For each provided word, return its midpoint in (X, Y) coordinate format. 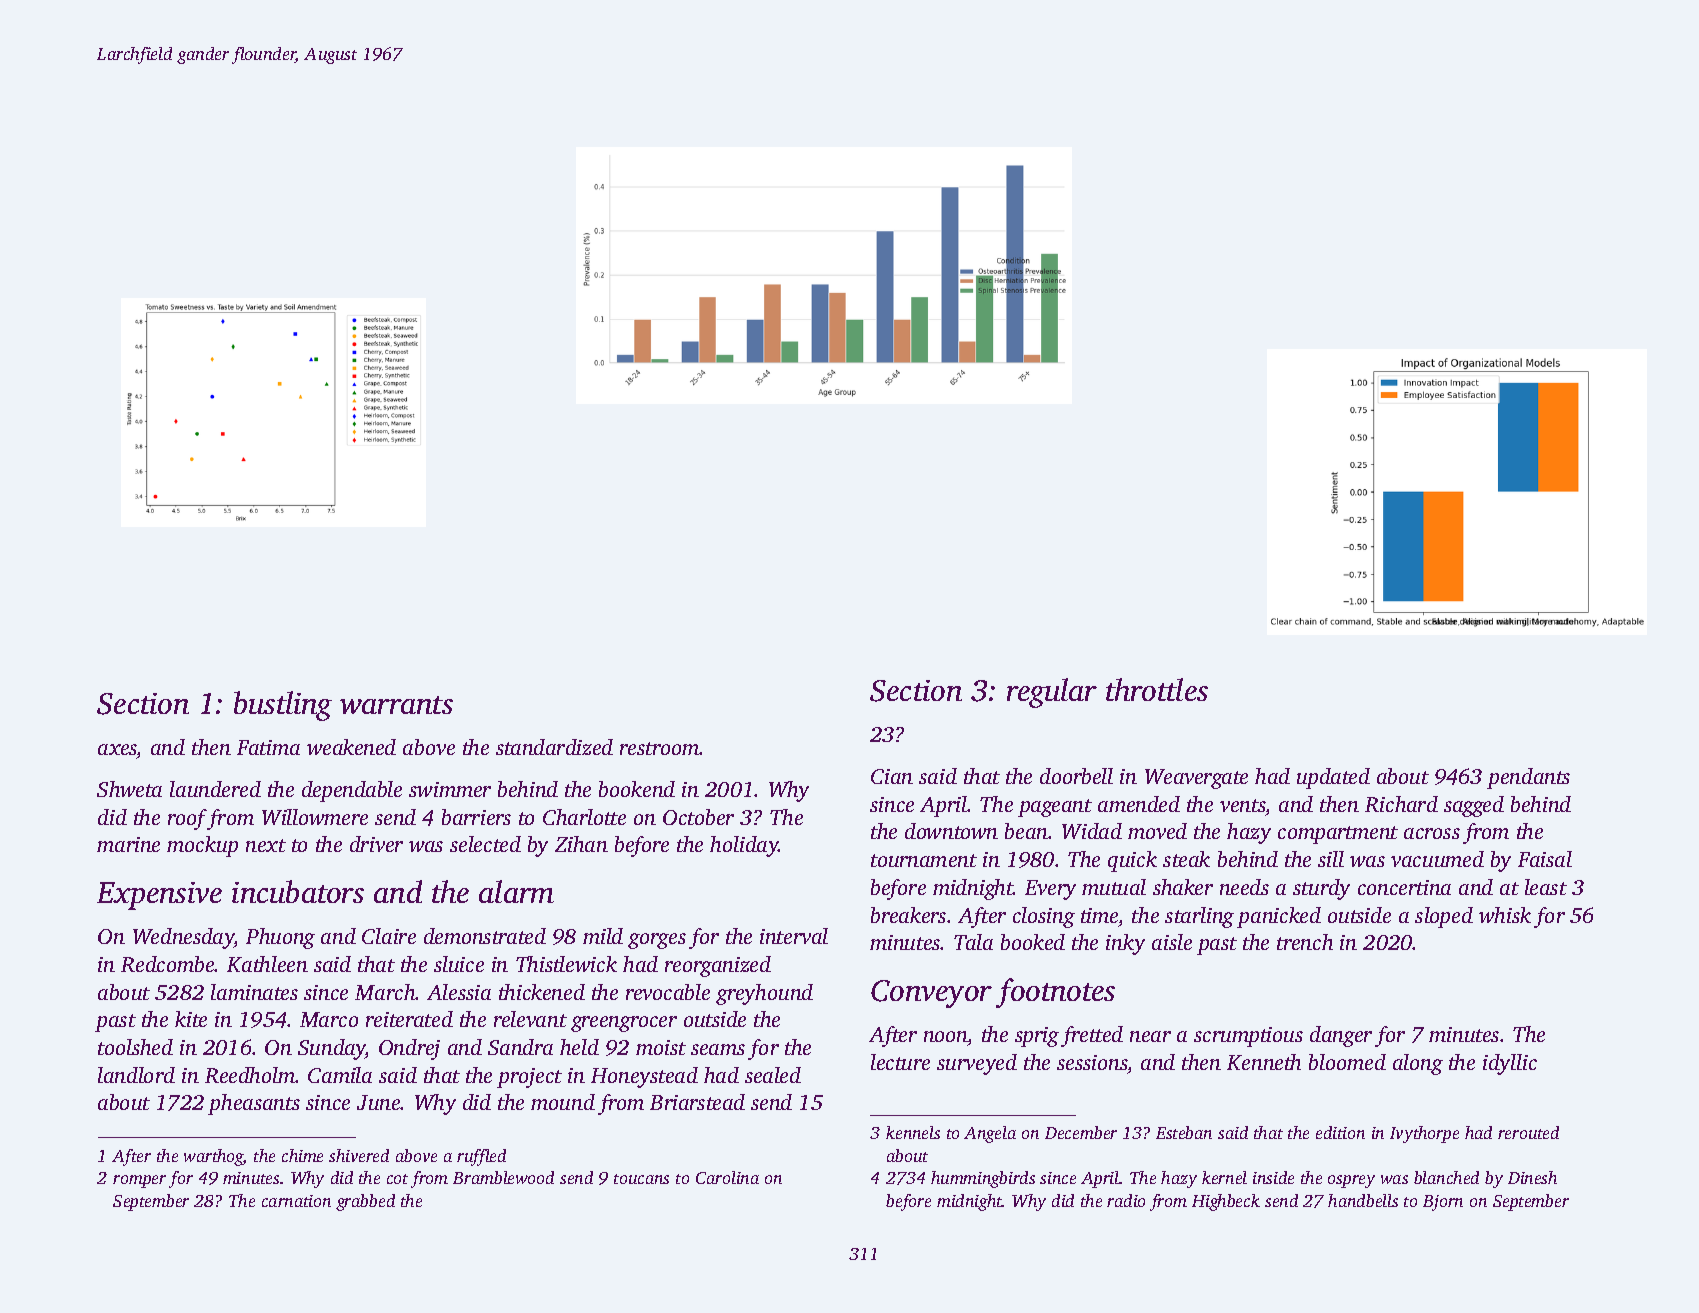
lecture (900, 1062)
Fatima (268, 747)
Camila (340, 1075)
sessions (1092, 1062)
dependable (352, 791)
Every (1050, 890)
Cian (892, 776)
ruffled (481, 1157)
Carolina (727, 1177)
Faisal (1545, 859)
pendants (1528, 778)
